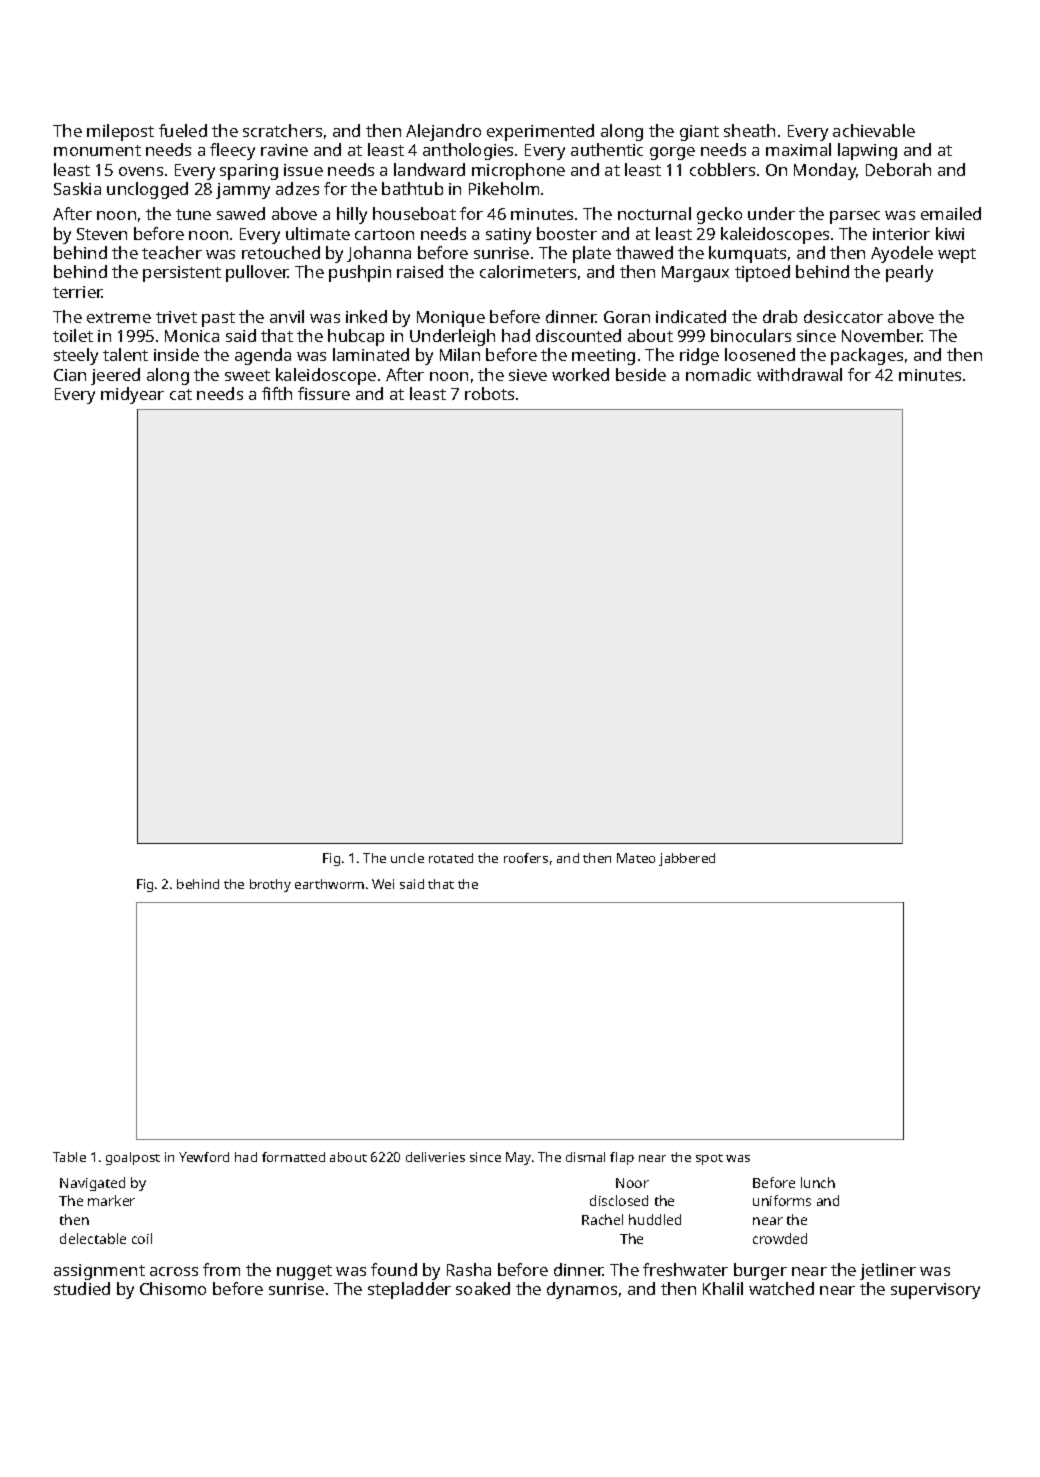 This image has height=1477, width=1040. What do you see at coordinates (142, 1238) in the image?
I see `coil` at bounding box center [142, 1238].
